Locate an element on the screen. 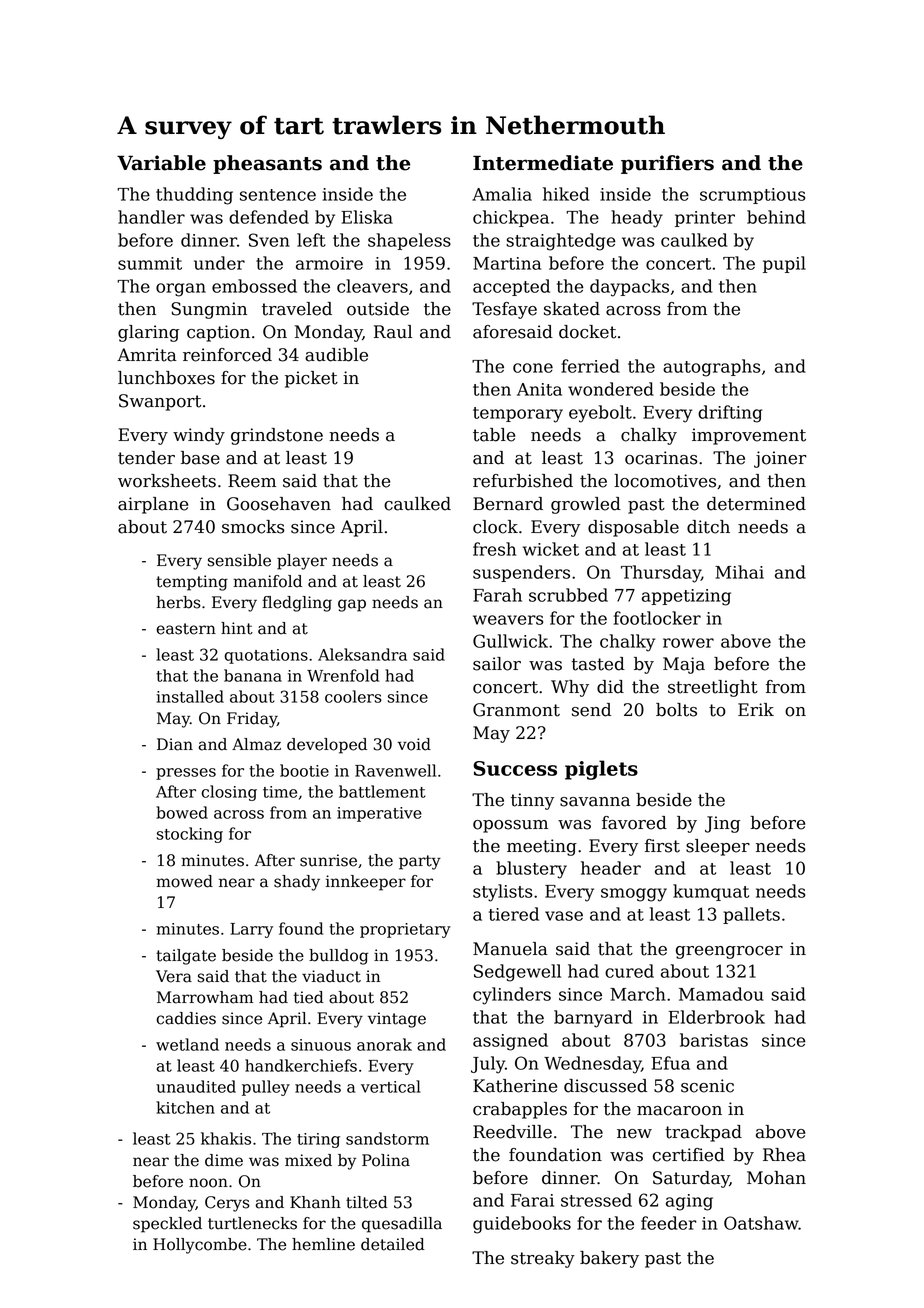 This screenshot has height=1308, width=924. first is located at coordinates (662, 846).
